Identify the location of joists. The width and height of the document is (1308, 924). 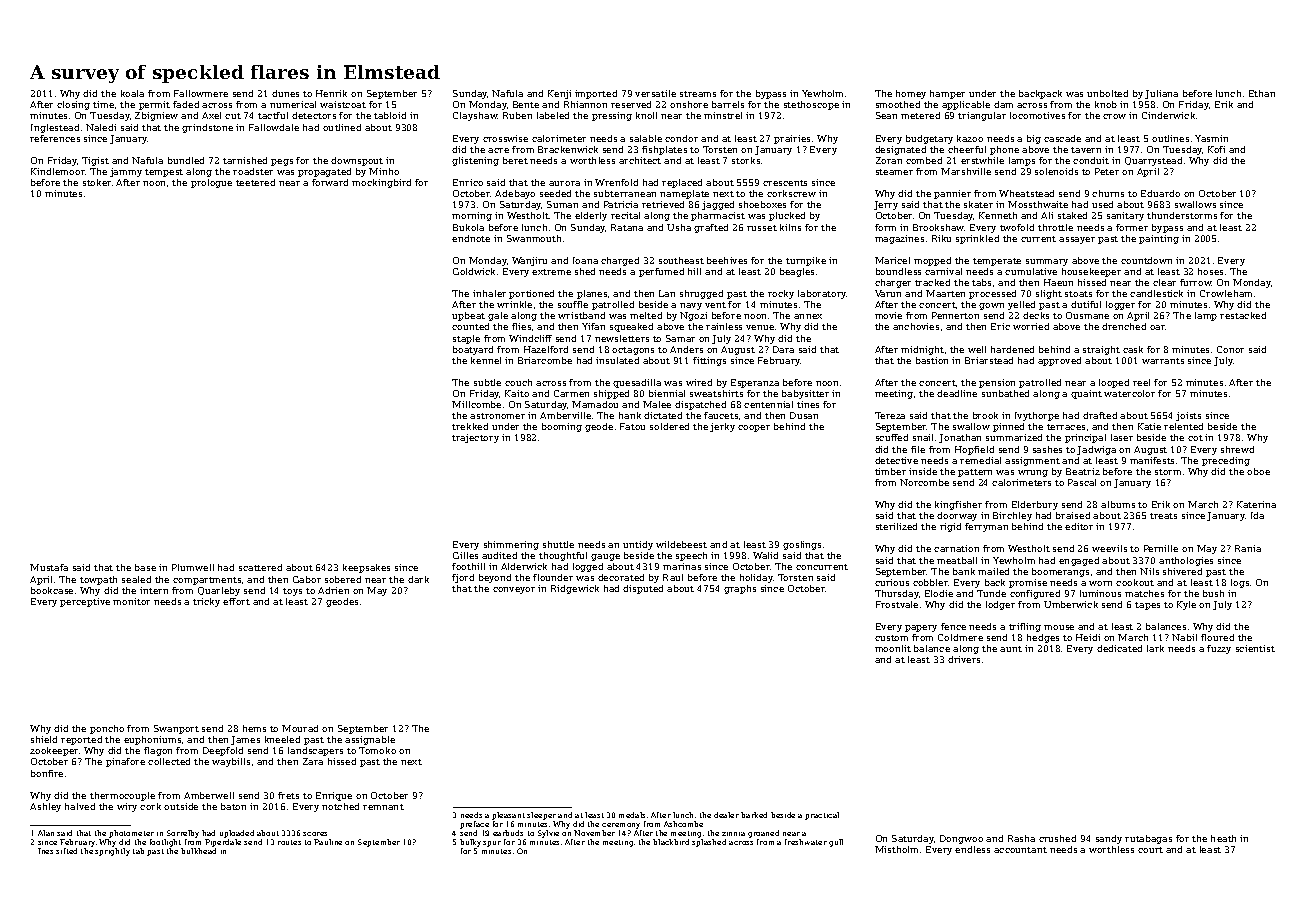
(1188, 416).
